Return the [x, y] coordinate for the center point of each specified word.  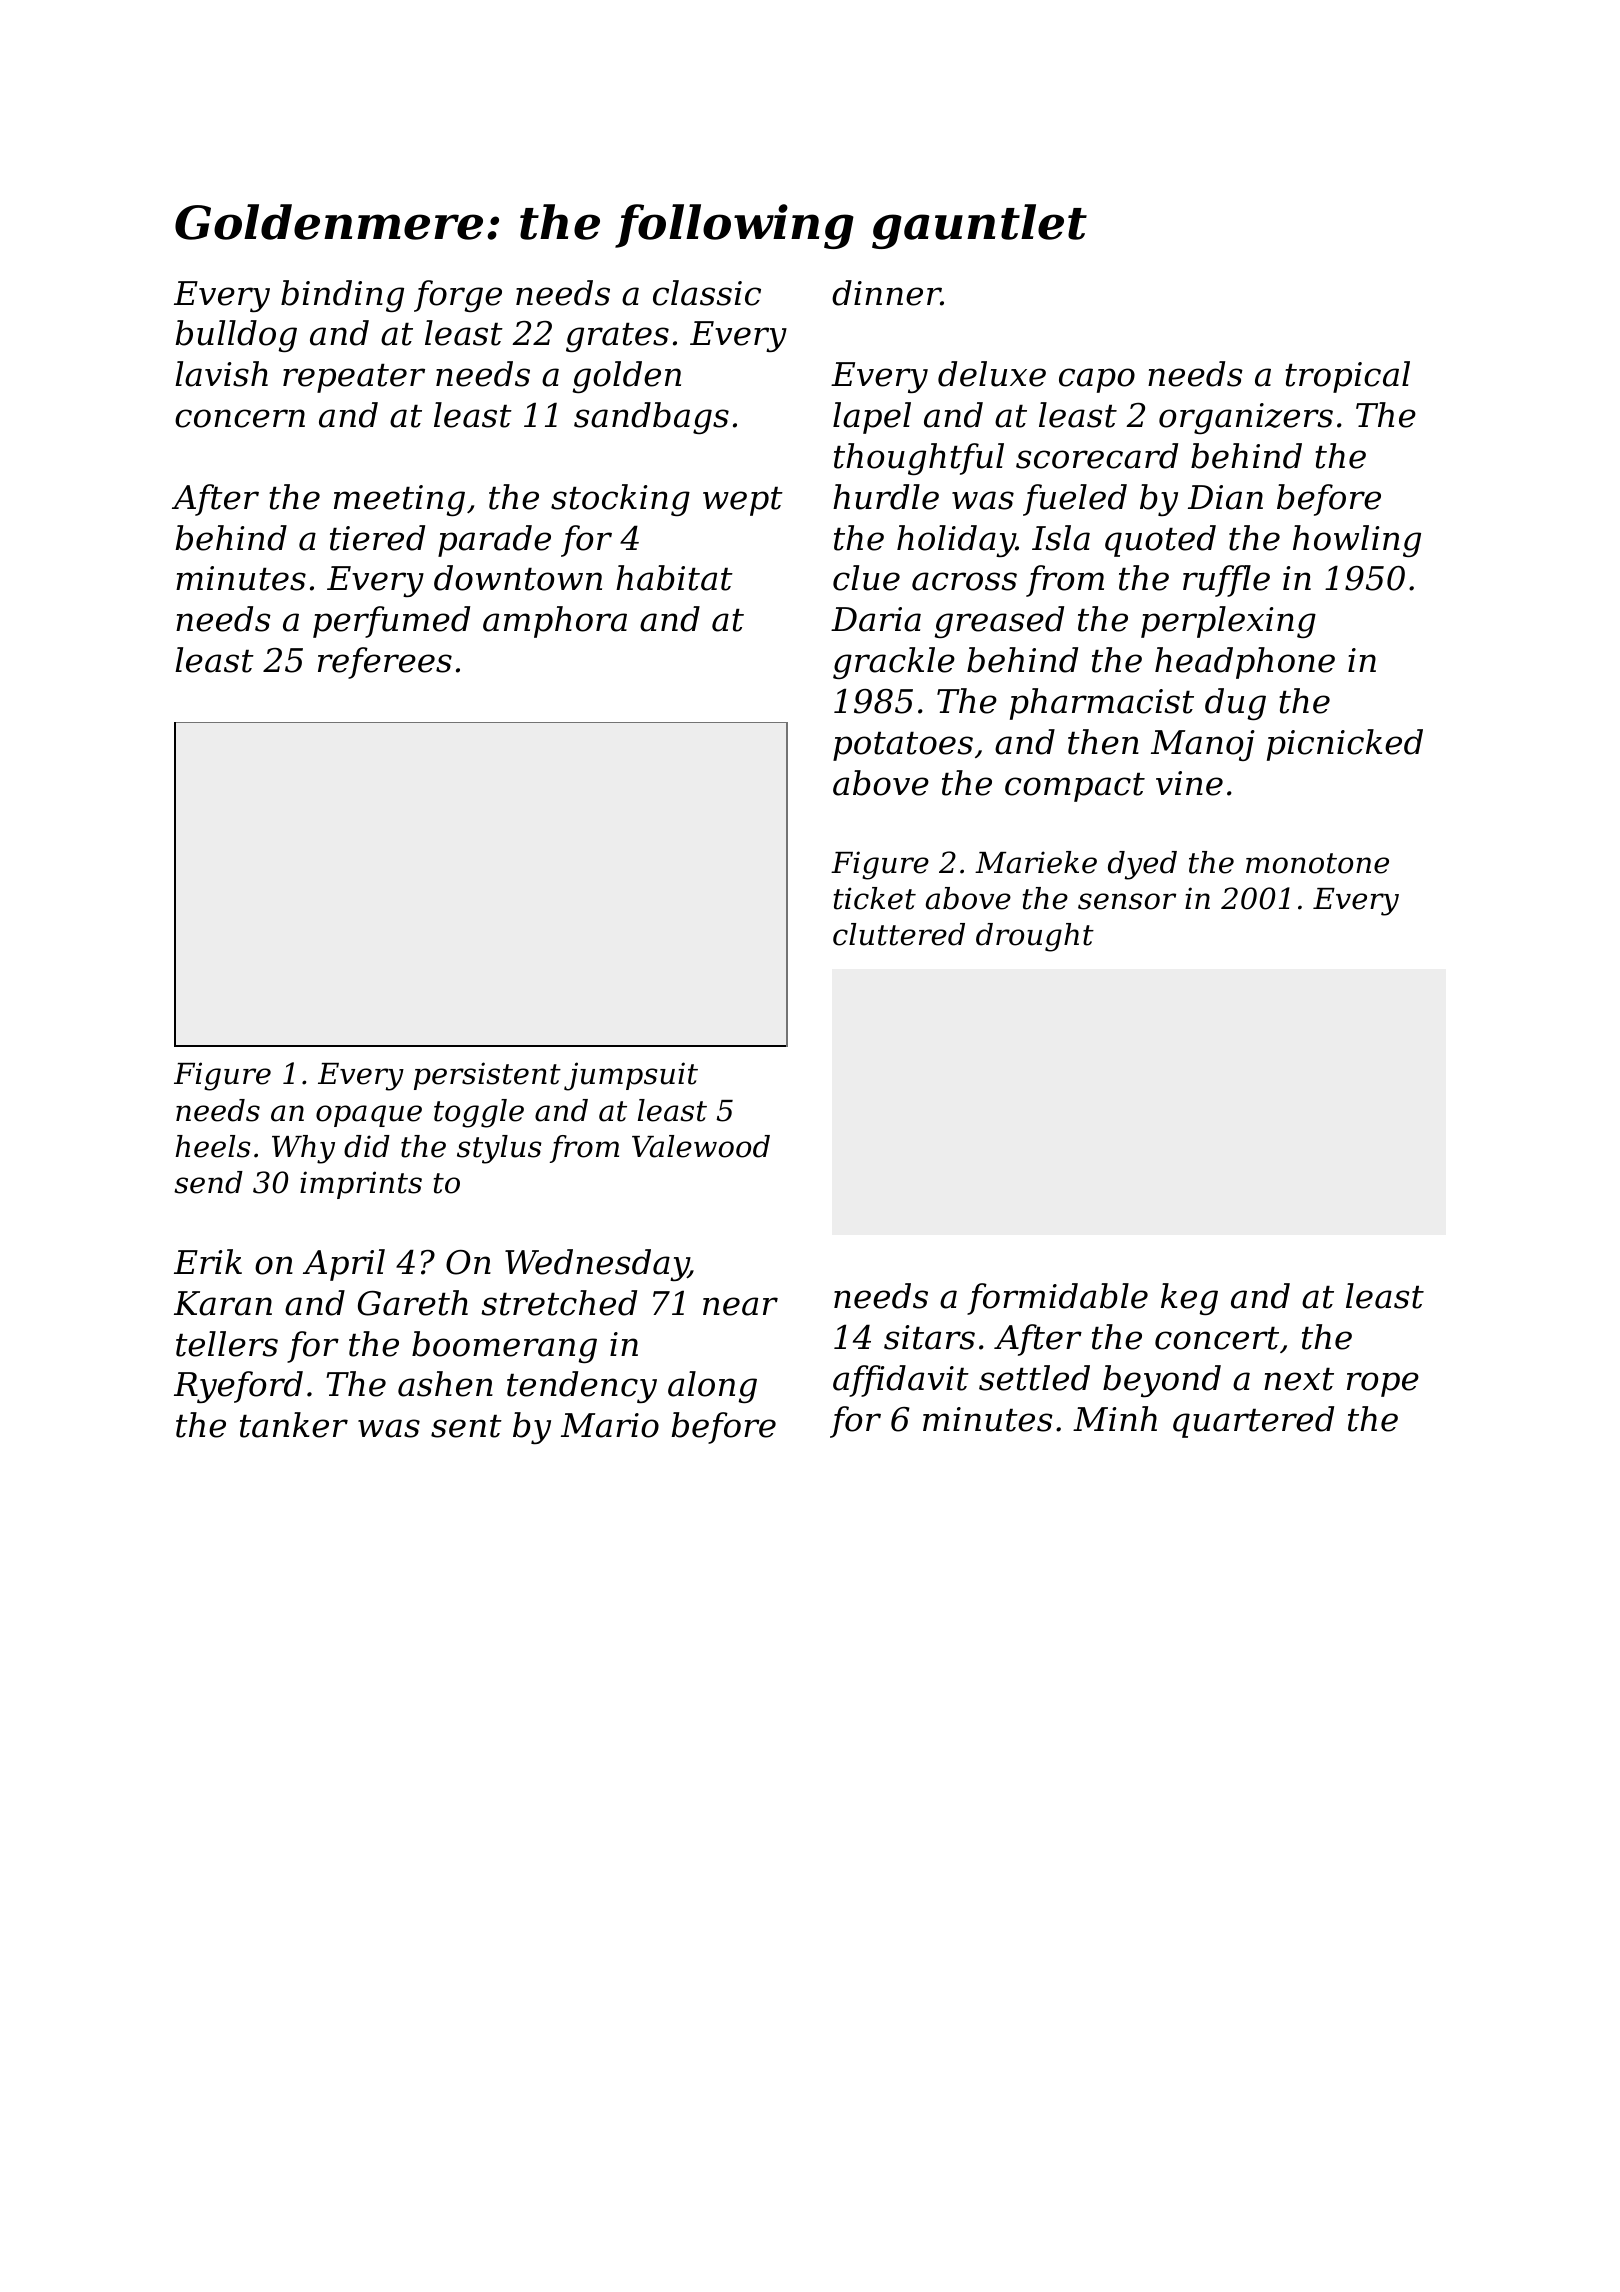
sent [466, 1426]
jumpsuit [631, 1076]
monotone [1317, 863]
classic [707, 293]
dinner [886, 293]
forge [458, 296]
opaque [369, 1116]
